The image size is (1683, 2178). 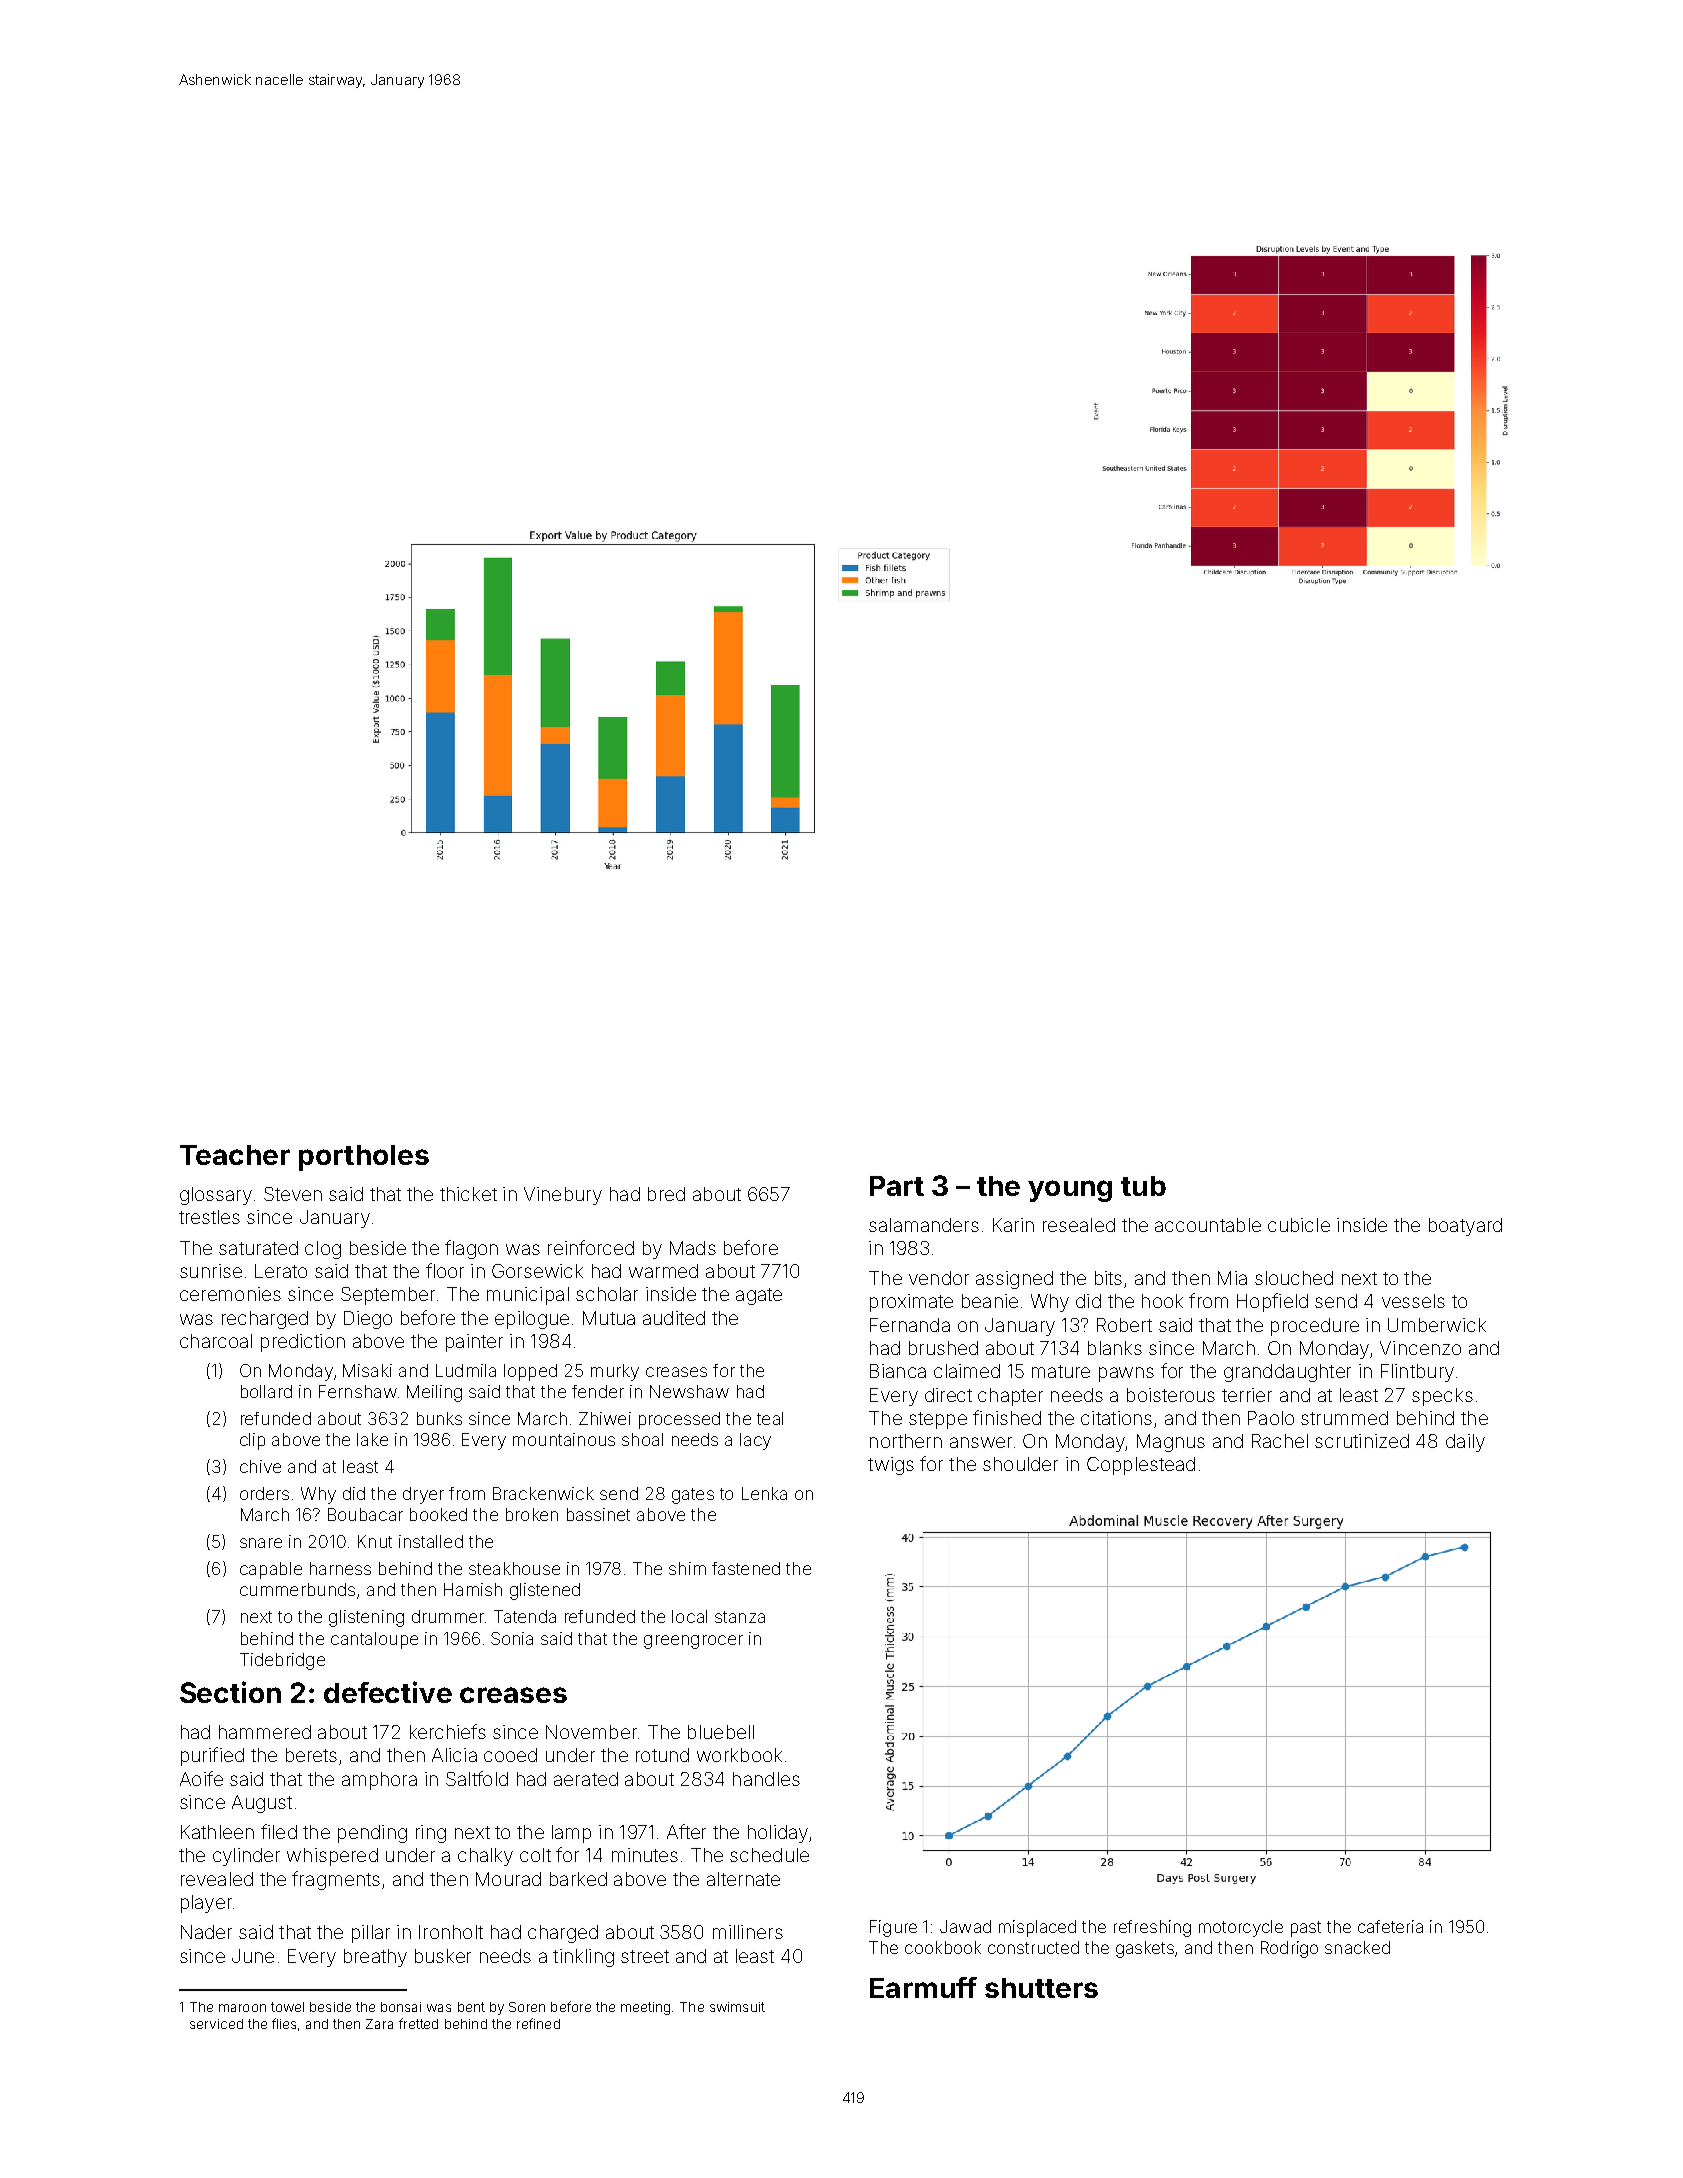 What do you see at coordinates (674, 1318) in the screenshot?
I see `audited` at bounding box center [674, 1318].
